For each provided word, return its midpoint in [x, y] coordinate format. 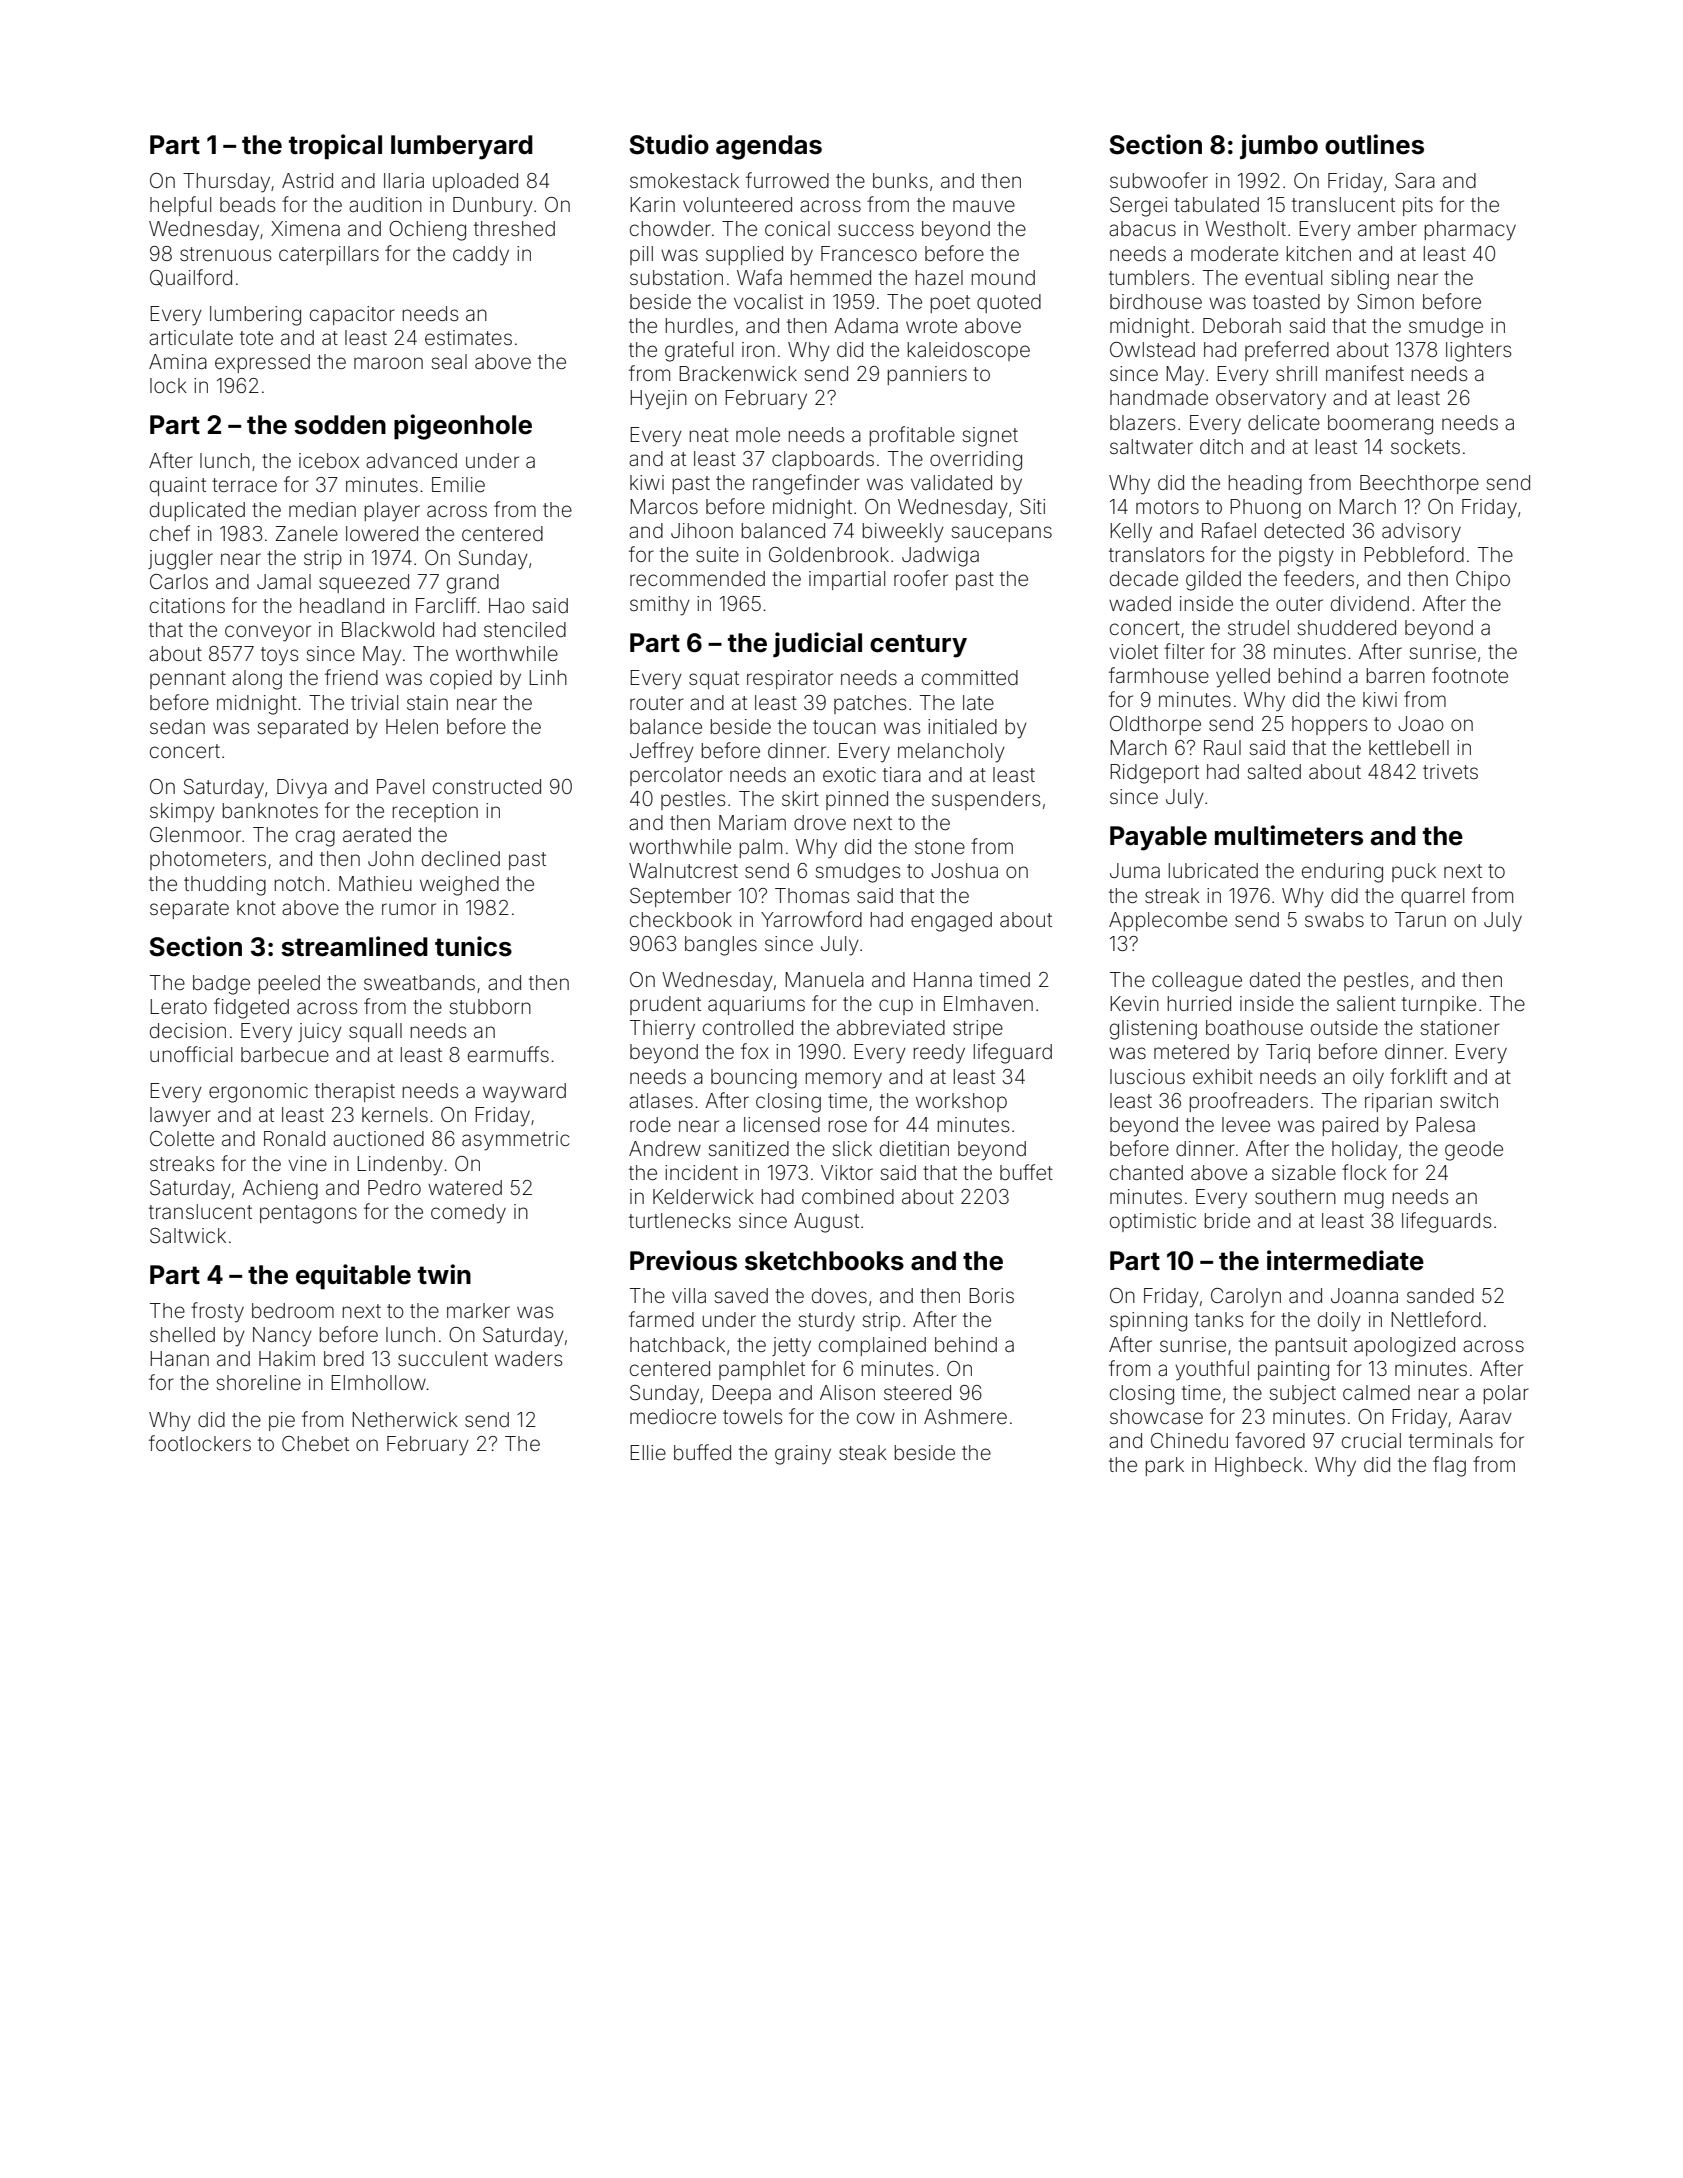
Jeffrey [662, 752]
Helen [412, 726]
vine [307, 1163]
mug [1364, 1200]
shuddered [1346, 627]
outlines [1374, 144]
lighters [1478, 352]
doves [839, 1295]
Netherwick [405, 1419]
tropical [335, 147]
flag [1449, 1466]
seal [449, 361]
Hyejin [658, 400]
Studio [669, 144]
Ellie [648, 1452]
